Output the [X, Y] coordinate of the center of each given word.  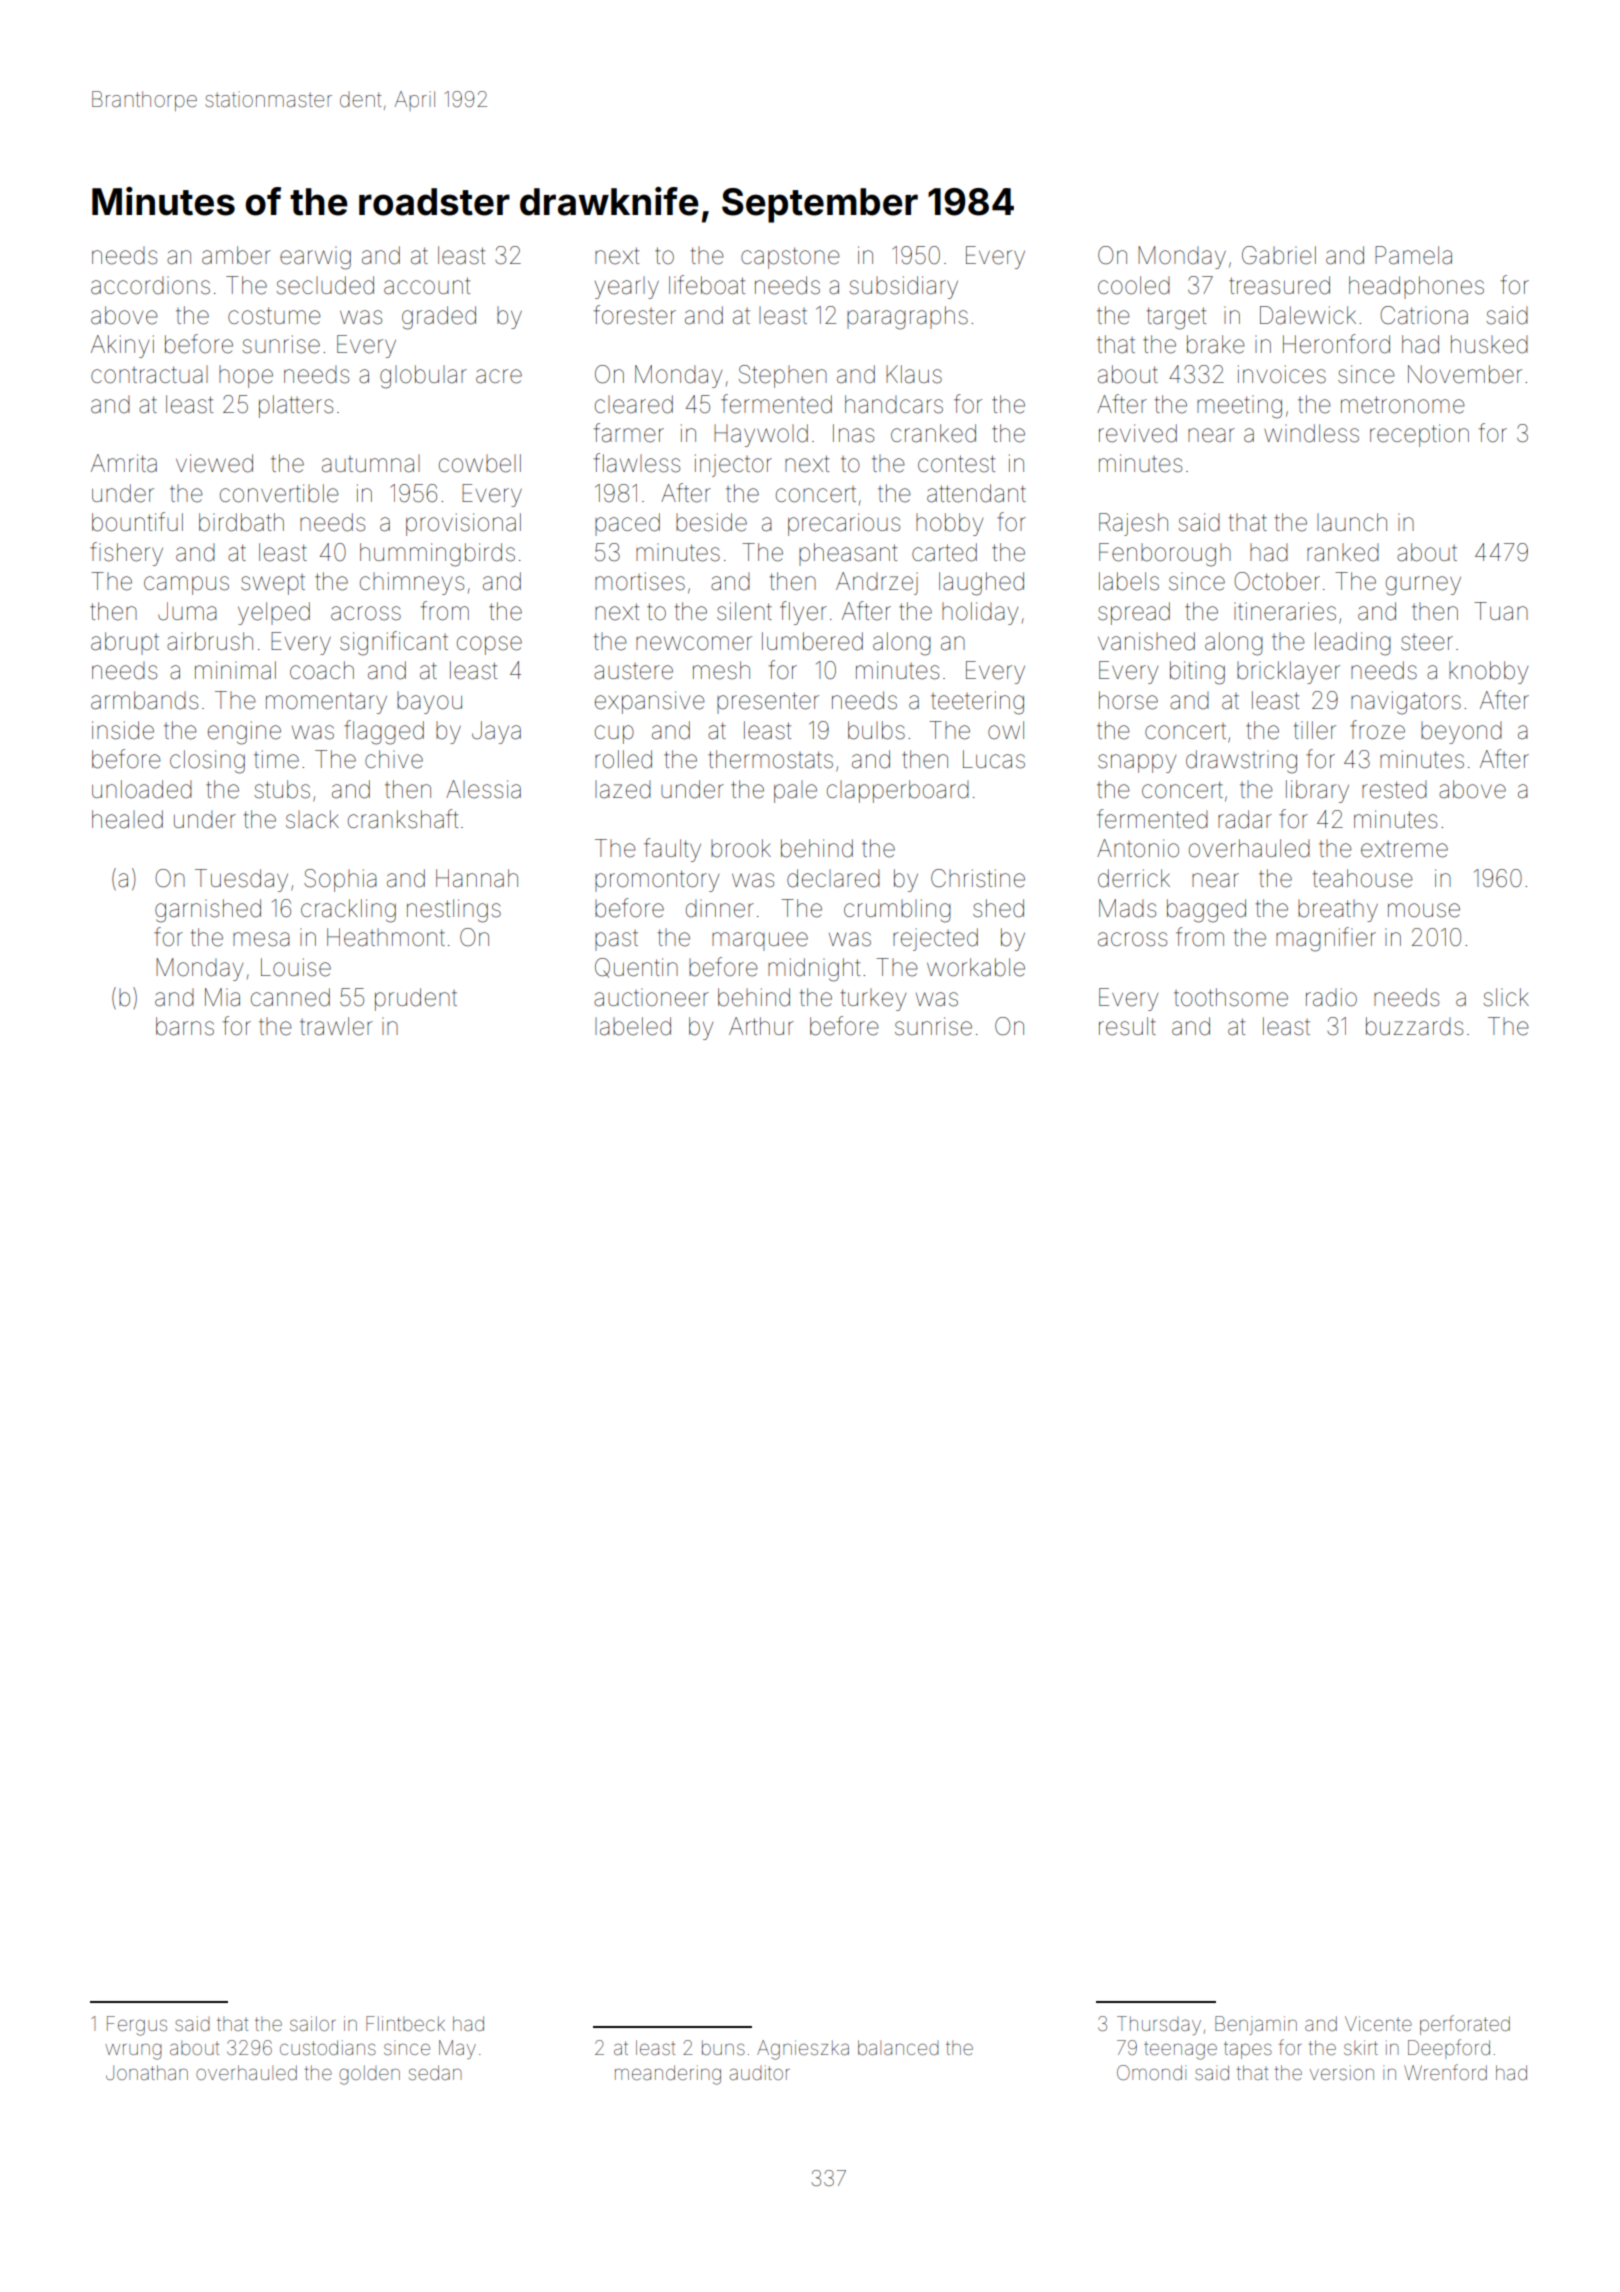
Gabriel [1279, 255]
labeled [633, 1026]
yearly [627, 287]
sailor [313, 2023]
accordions [150, 285]
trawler [336, 1026]
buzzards [1414, 1026]
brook [741, 848]
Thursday [1159, 2025]
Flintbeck [405, 2023]
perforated [1465, 2025]
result [1127, 1026]
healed [127, 819]
